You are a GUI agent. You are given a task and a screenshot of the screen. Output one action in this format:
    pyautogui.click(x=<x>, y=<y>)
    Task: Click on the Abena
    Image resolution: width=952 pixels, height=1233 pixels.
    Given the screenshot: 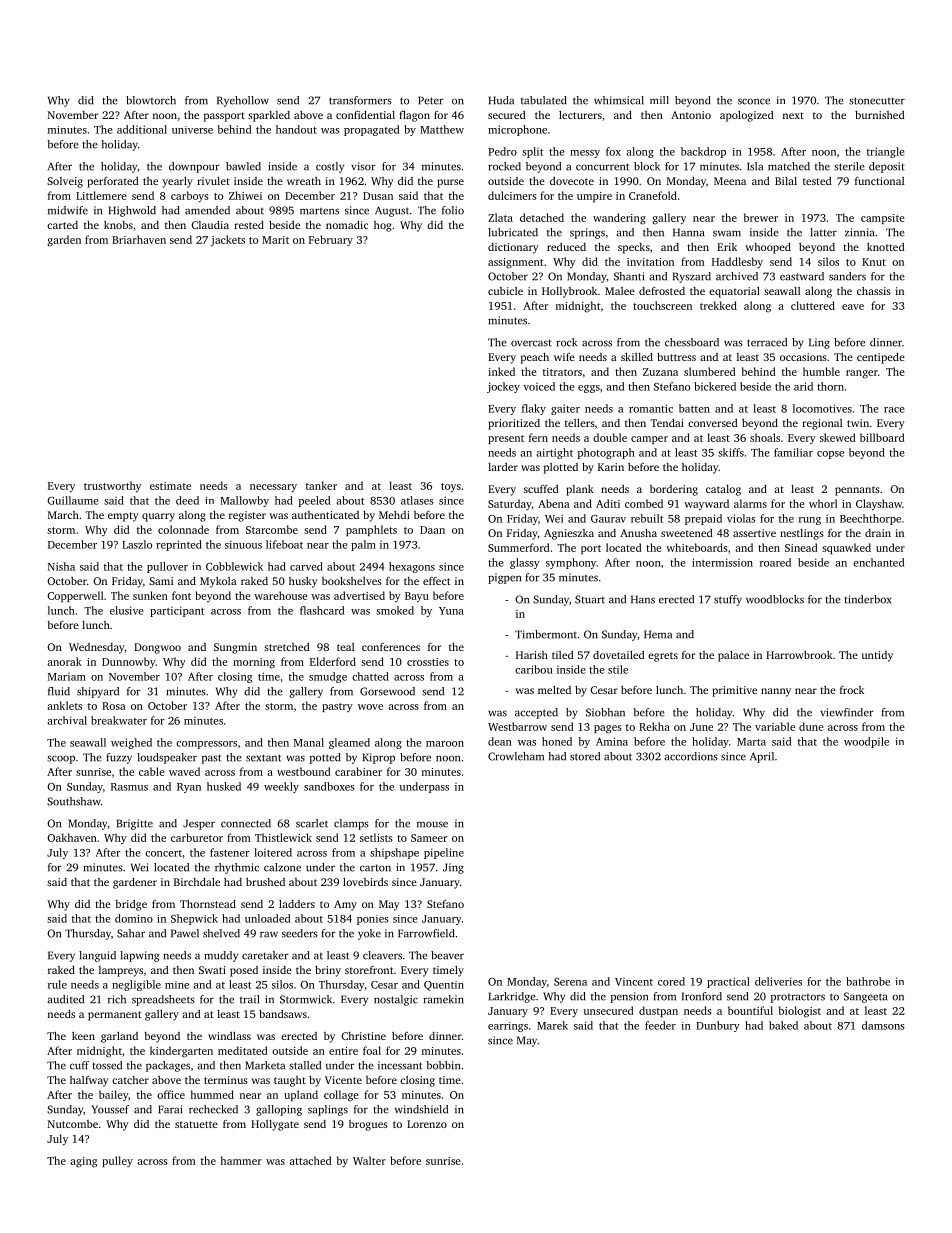 What is the action you would take?
    pyautogui.click(x=553, y=503)
